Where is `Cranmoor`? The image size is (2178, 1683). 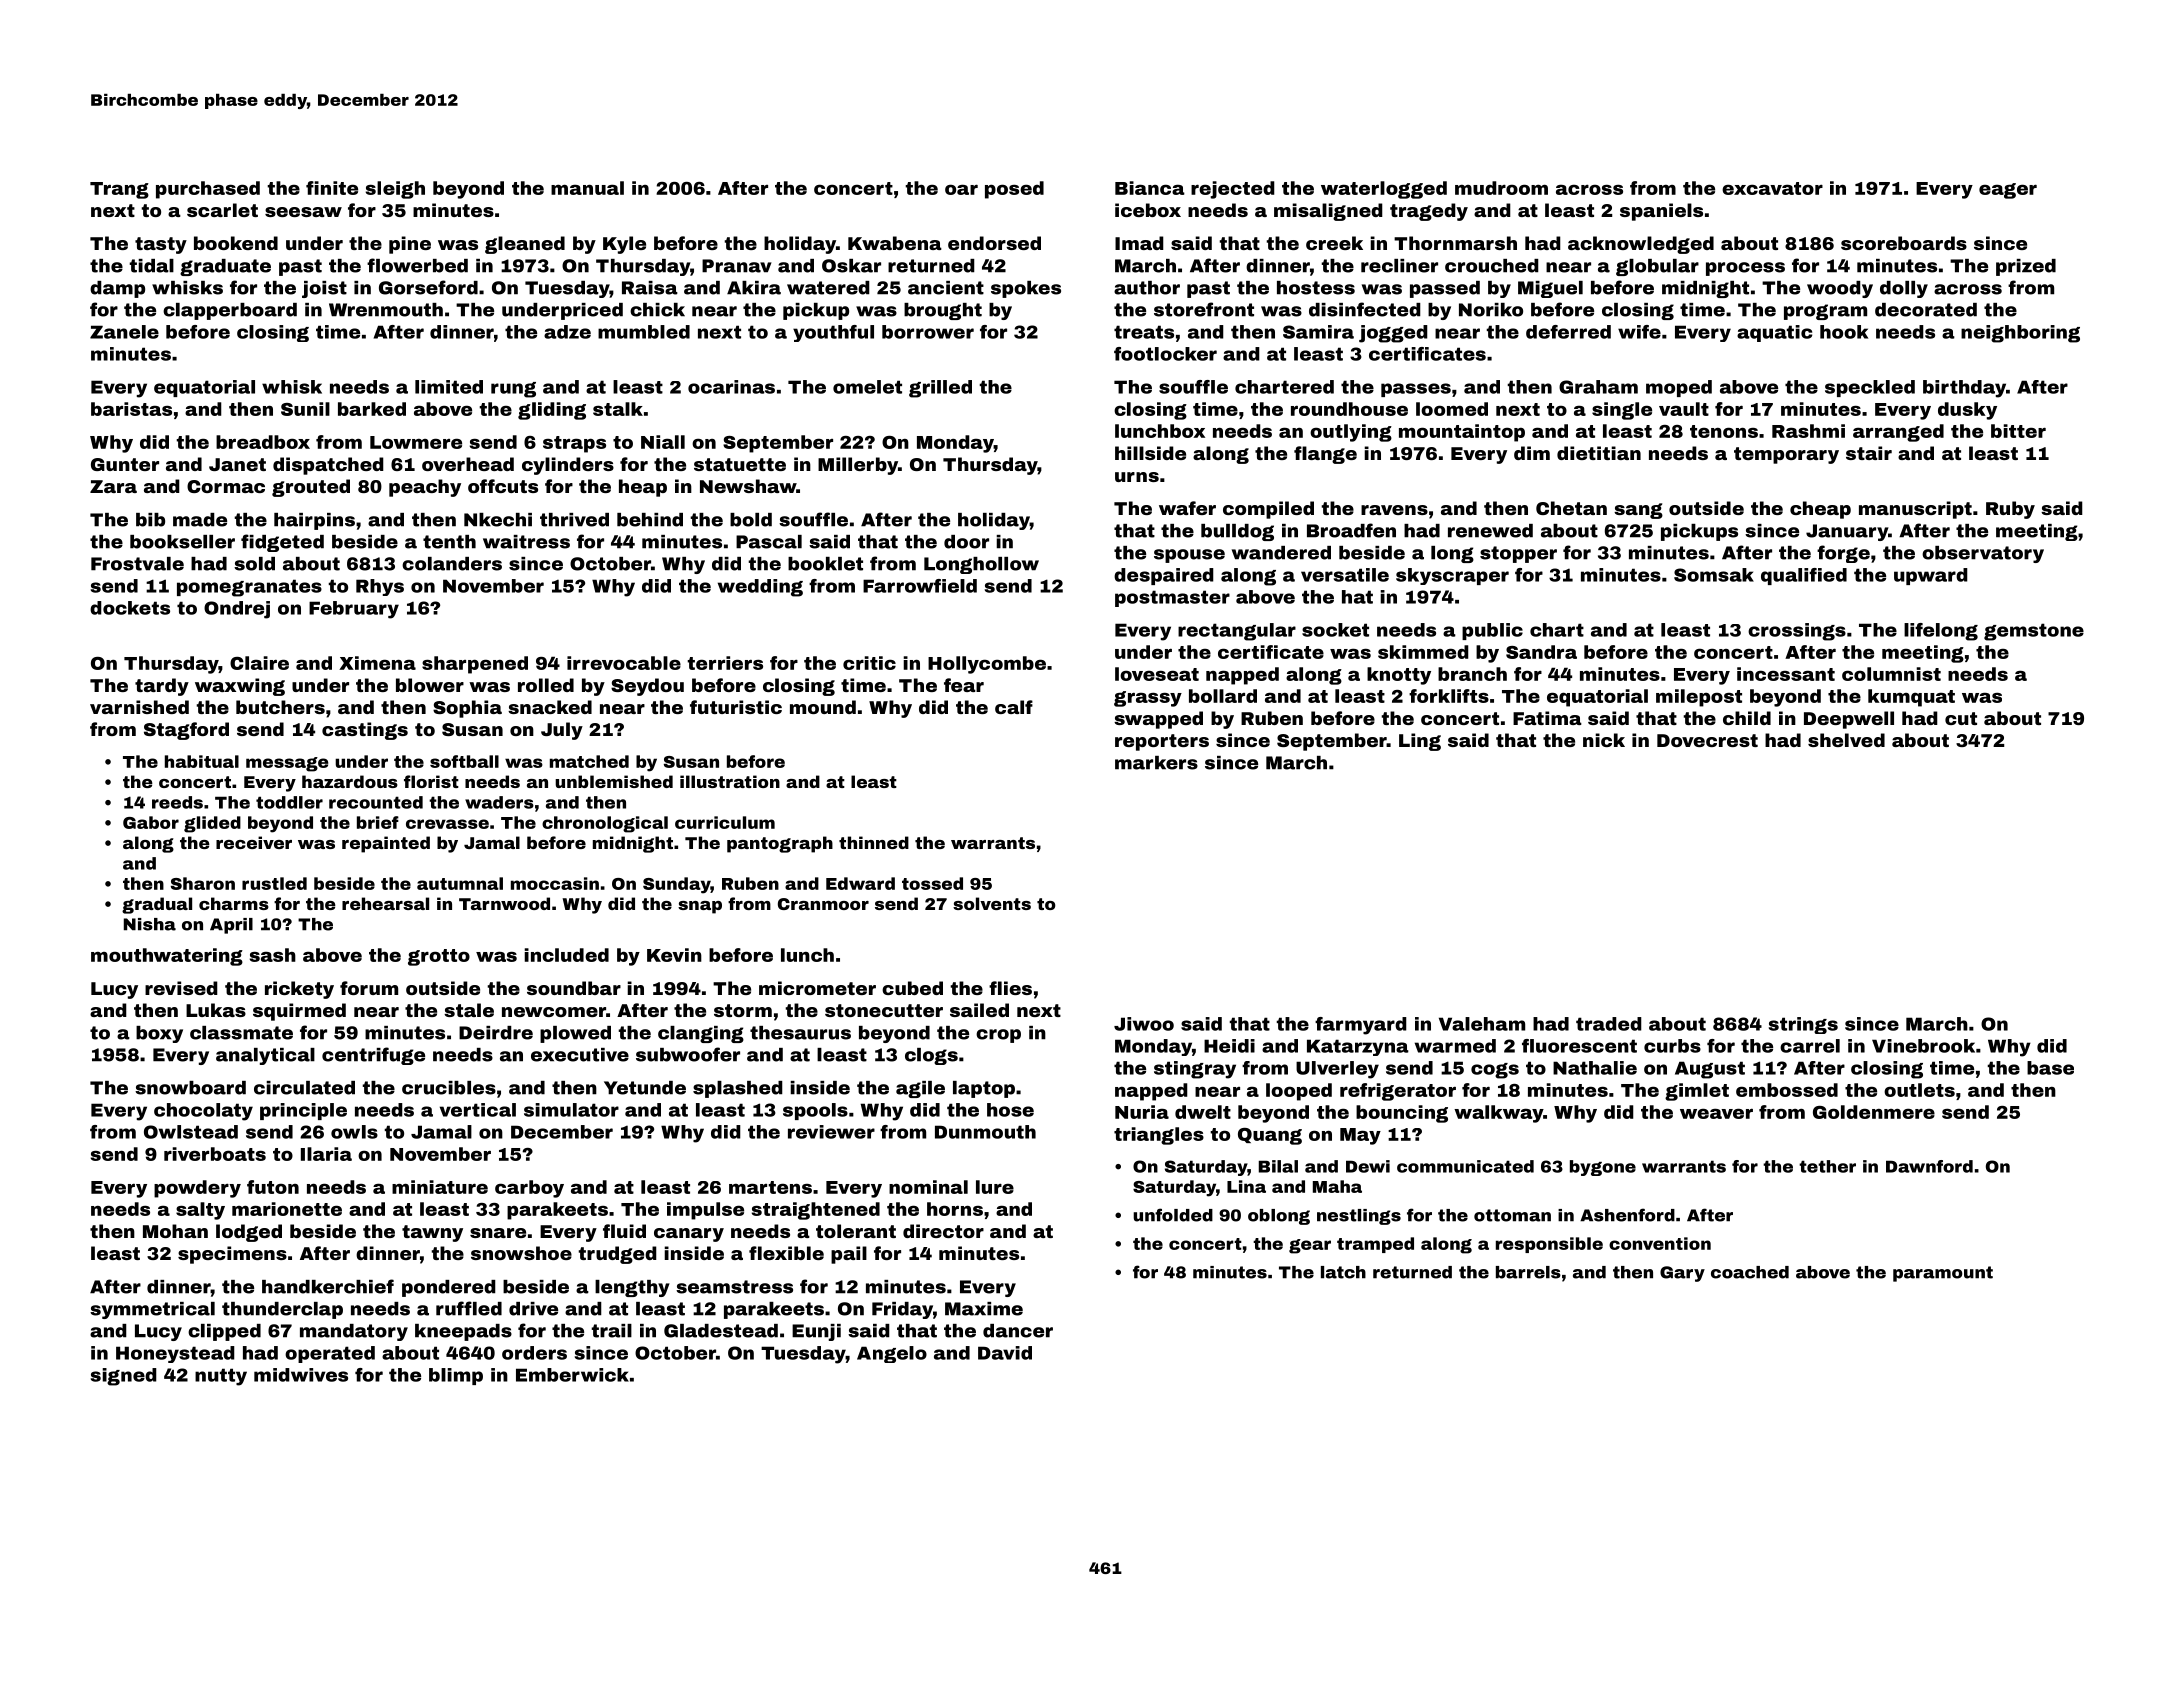 Cranmoor is located at coordinates (823, 904).
